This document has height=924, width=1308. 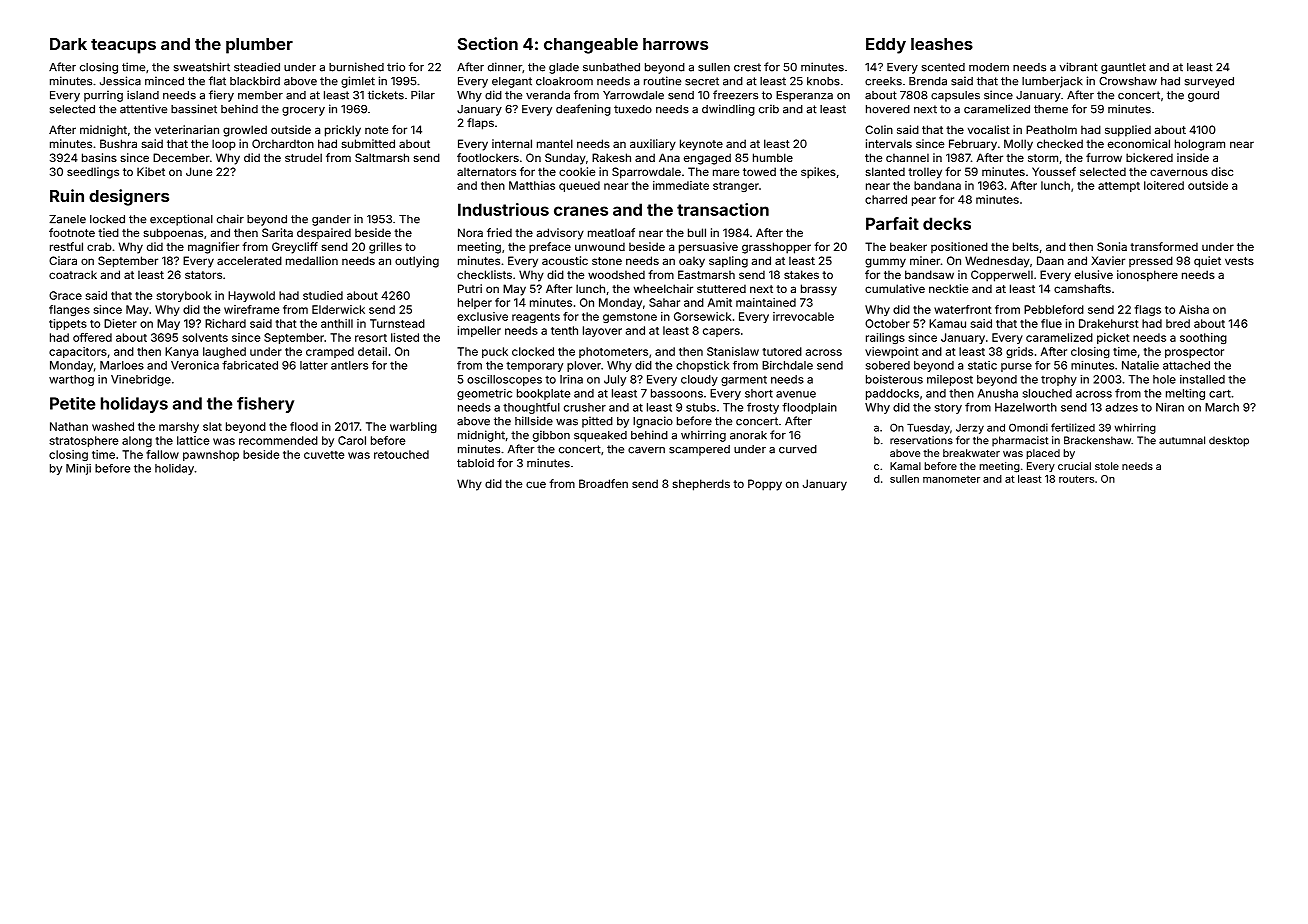 What do you see at coordinates (324, 455) in the document?
I see `cuvette` at bounding box center [324, 455].
